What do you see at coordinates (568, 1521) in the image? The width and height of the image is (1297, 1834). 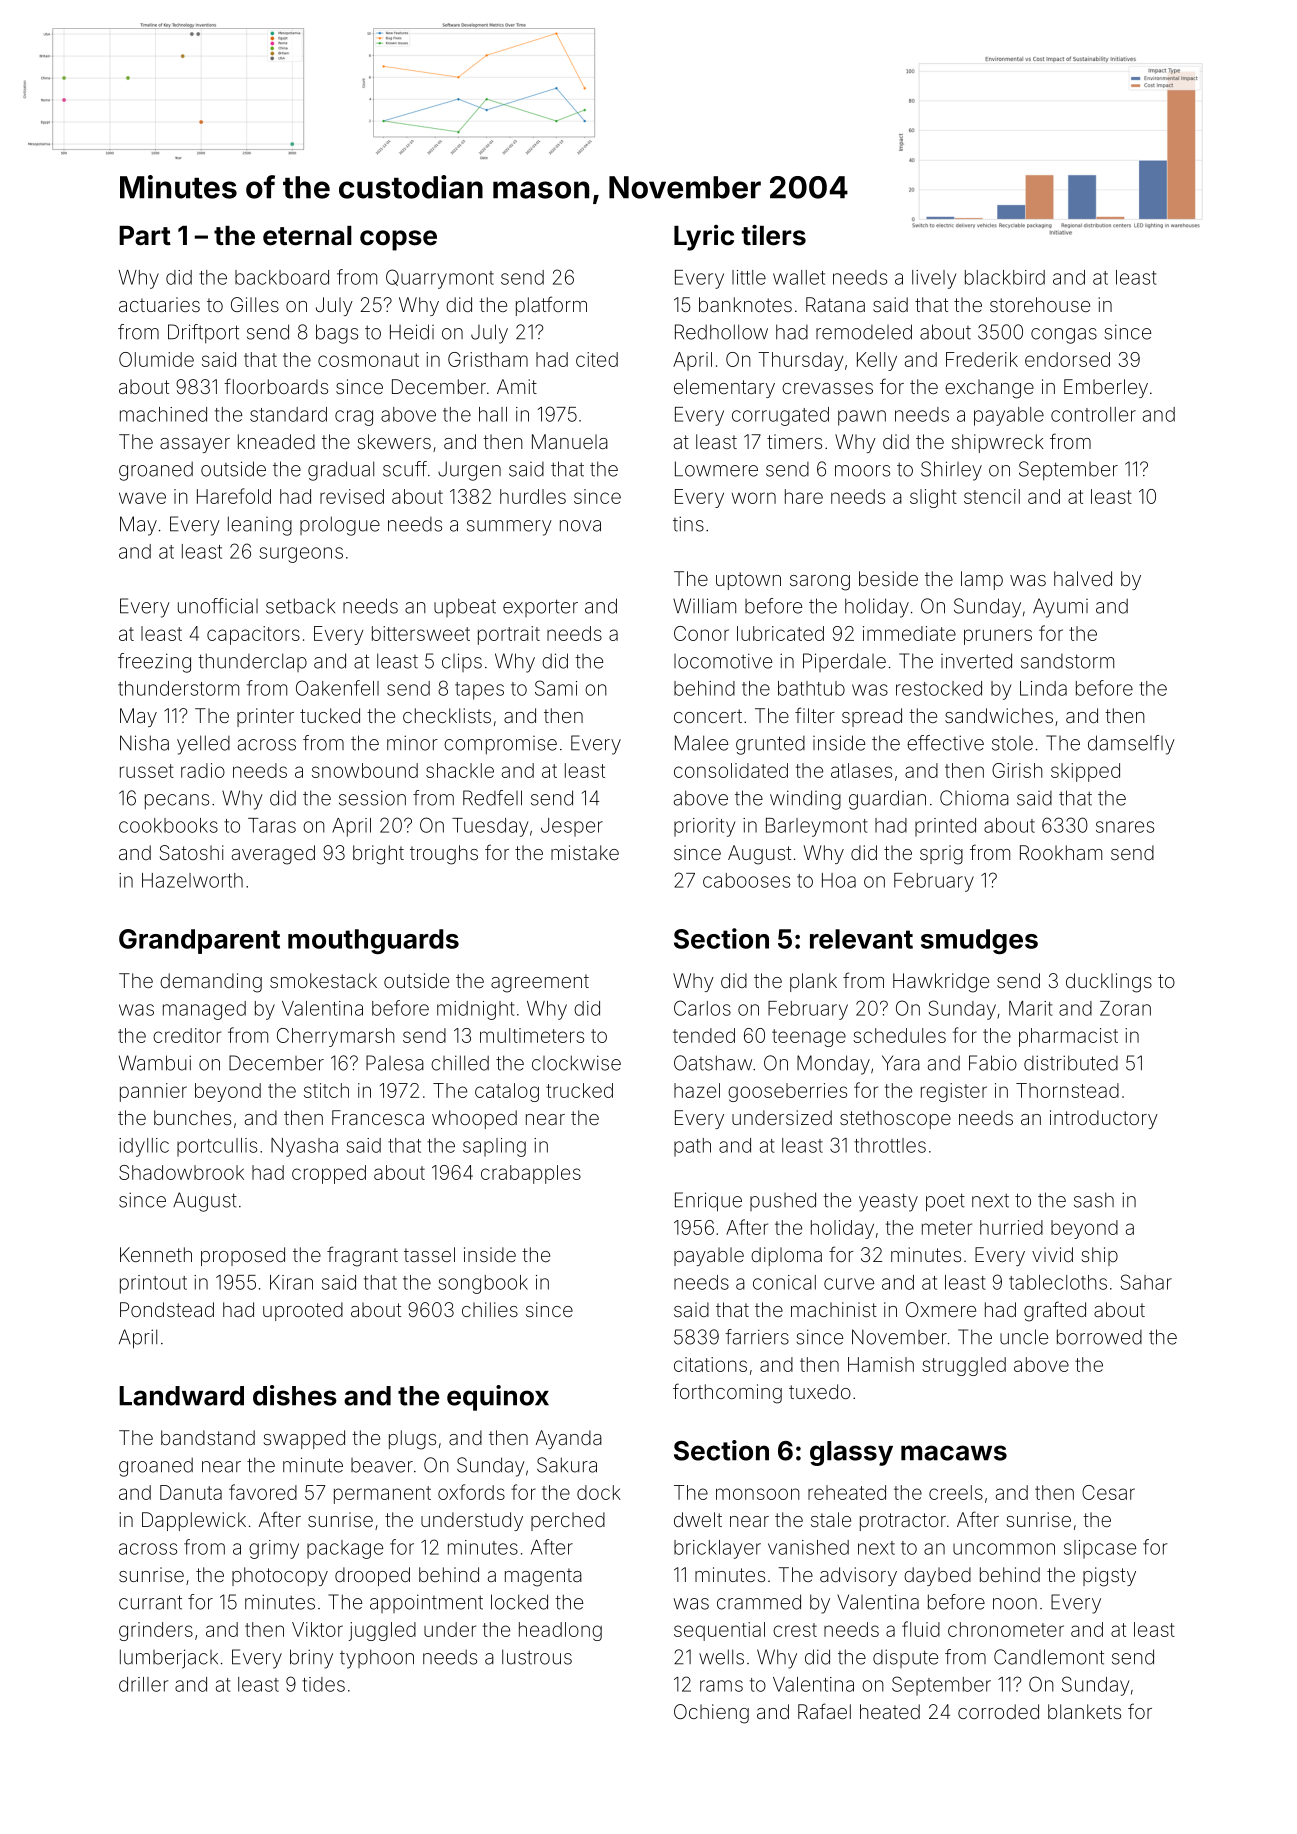 I see `perched` at bounding box center [568, 1521].
